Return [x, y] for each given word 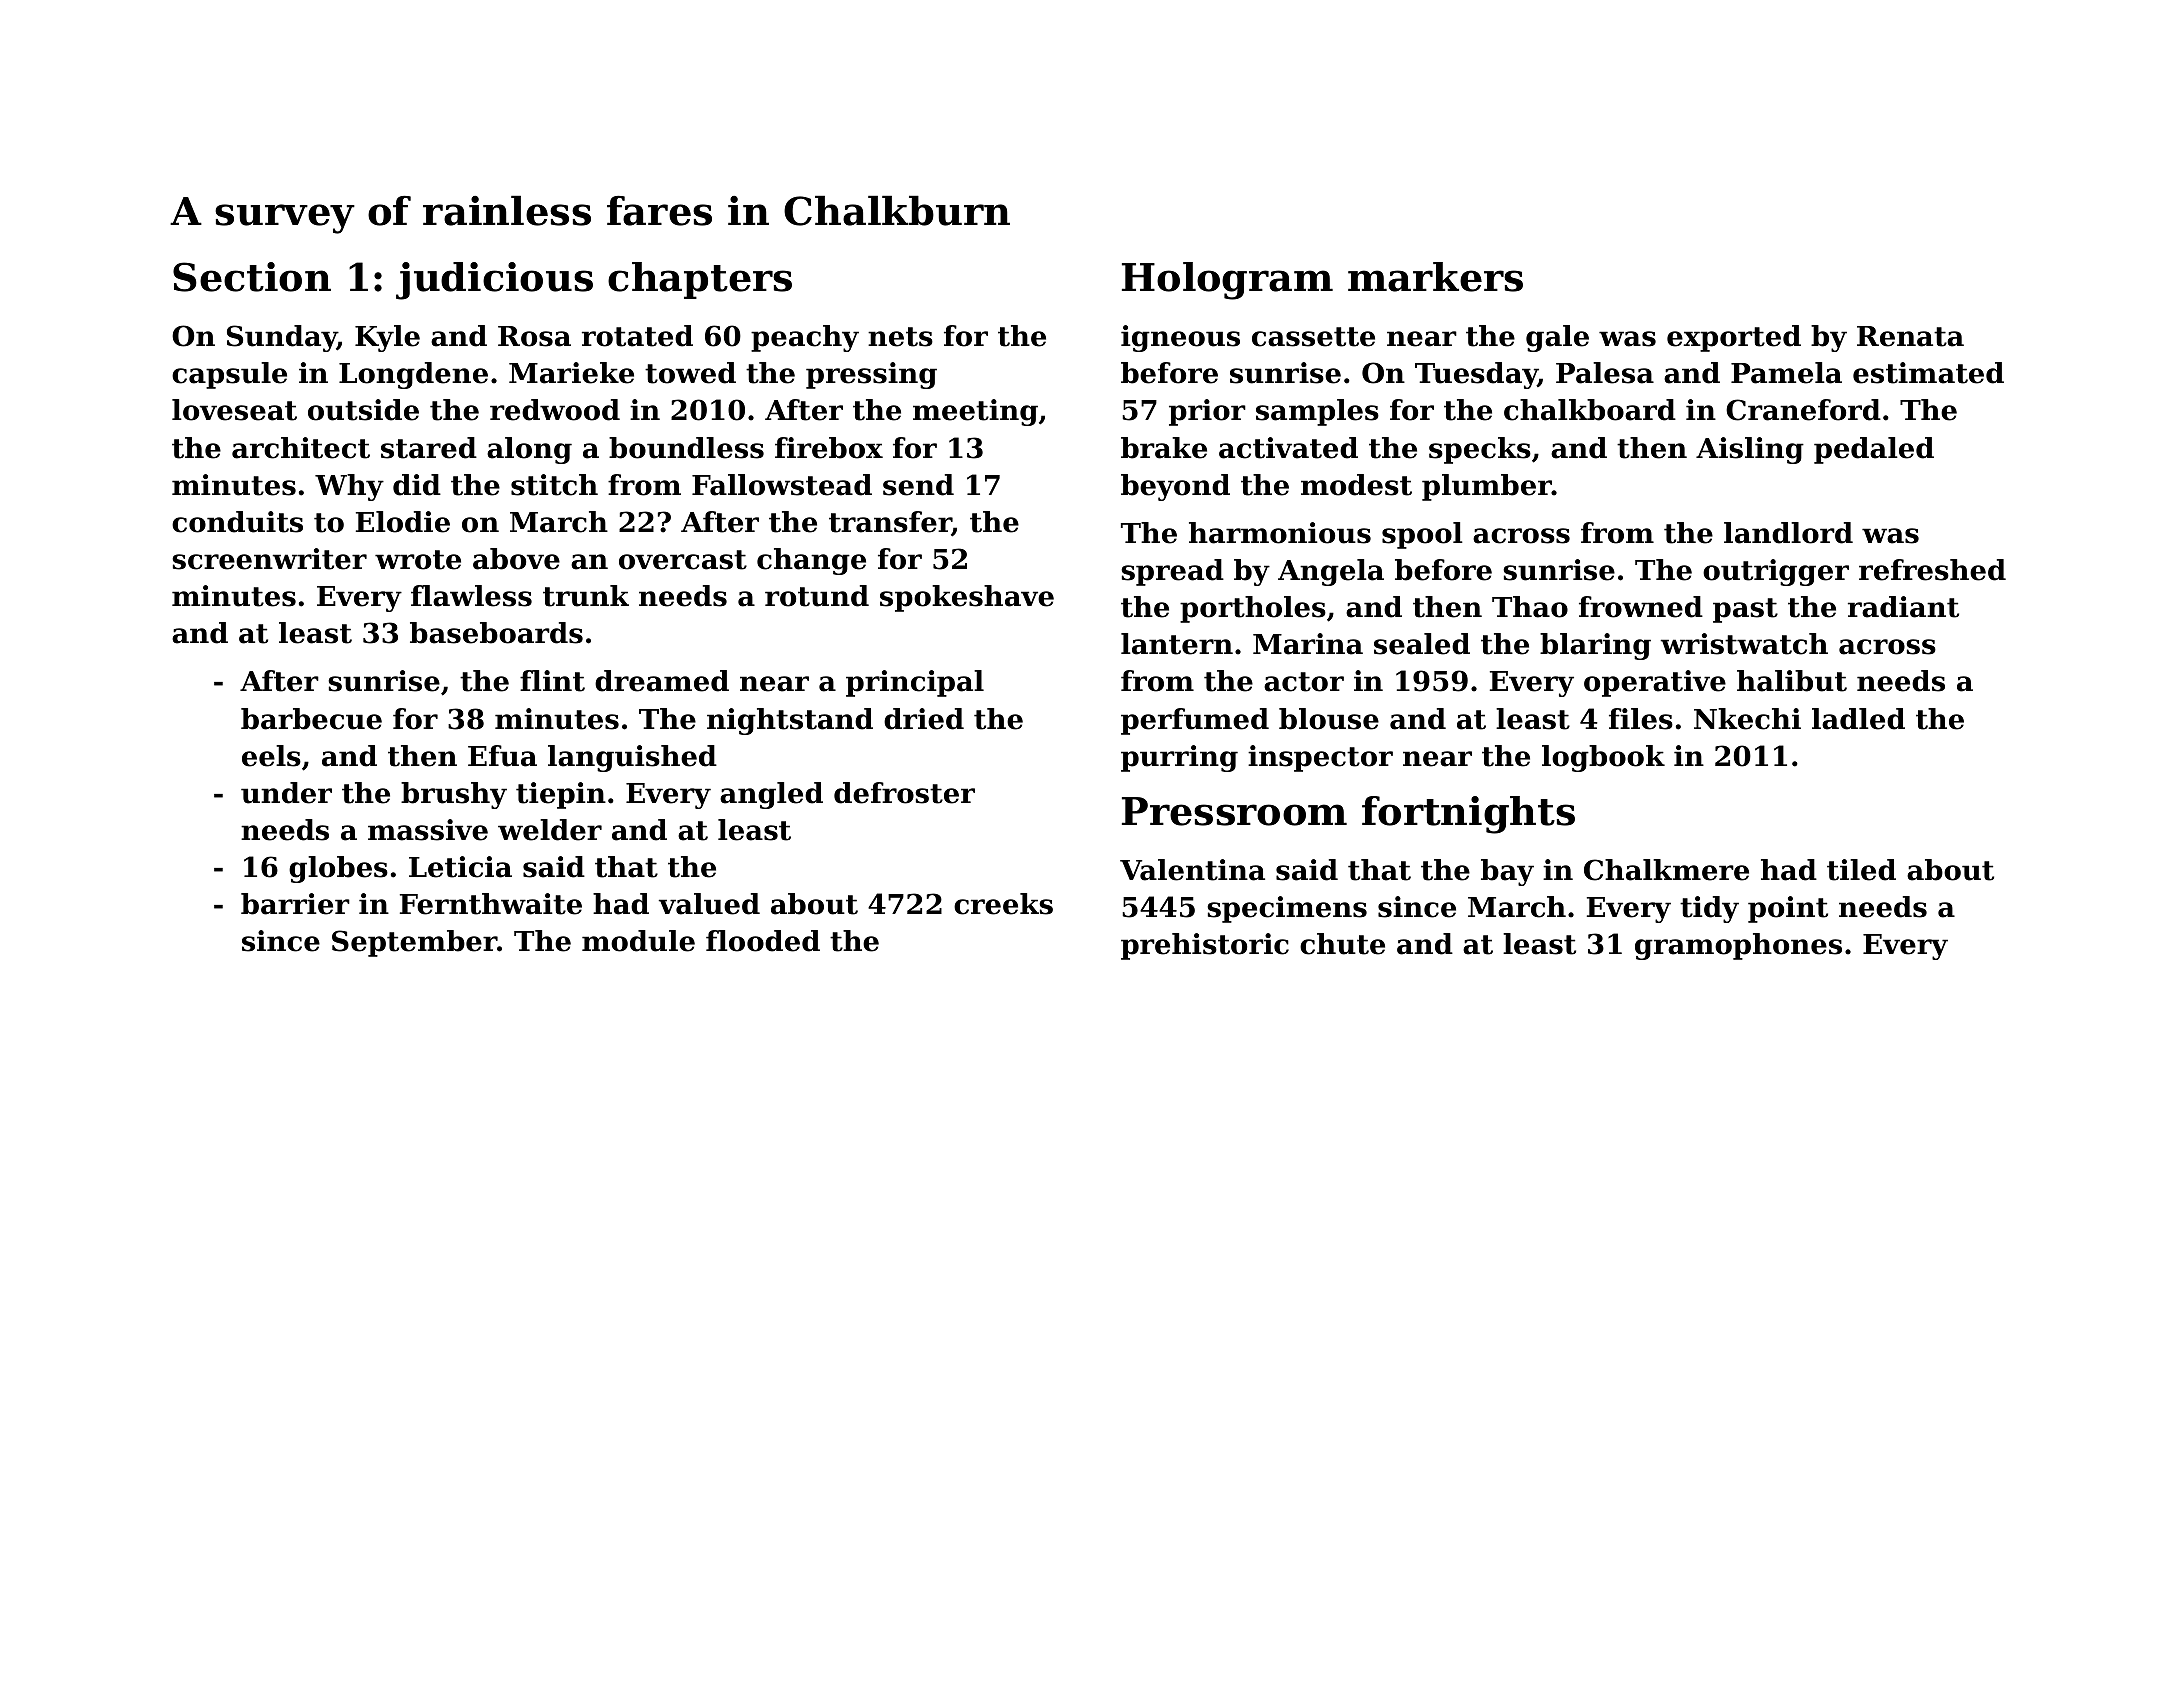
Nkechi [1747, 719]
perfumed [1195, 721]
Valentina [1192, 870]
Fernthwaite [491, 904]
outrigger [1776, 572]
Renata [1910, 336]
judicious [494, 281]
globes [338, 869]
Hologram [1227, 281]
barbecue [311, 719]
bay [1507, 872]
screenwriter [269, 559]
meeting [975, 412]
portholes [1253, 609]
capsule [229, 375]
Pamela [1786, 373]
